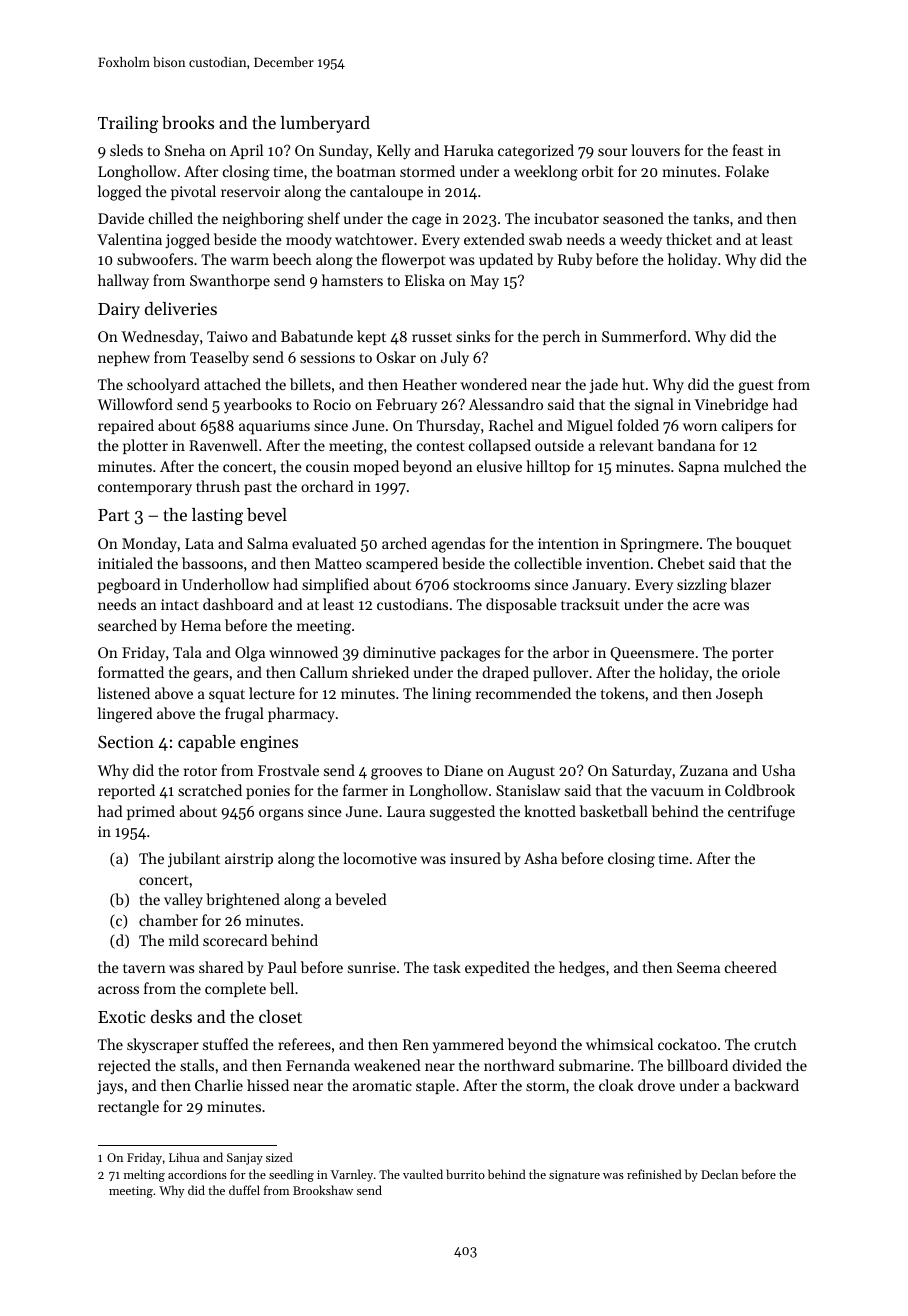 Image resolution: width=908 pixels, height=1316 pixels. Describe the element at coordinates (122, 1017) in the image. I see `Exotic` at that location.
